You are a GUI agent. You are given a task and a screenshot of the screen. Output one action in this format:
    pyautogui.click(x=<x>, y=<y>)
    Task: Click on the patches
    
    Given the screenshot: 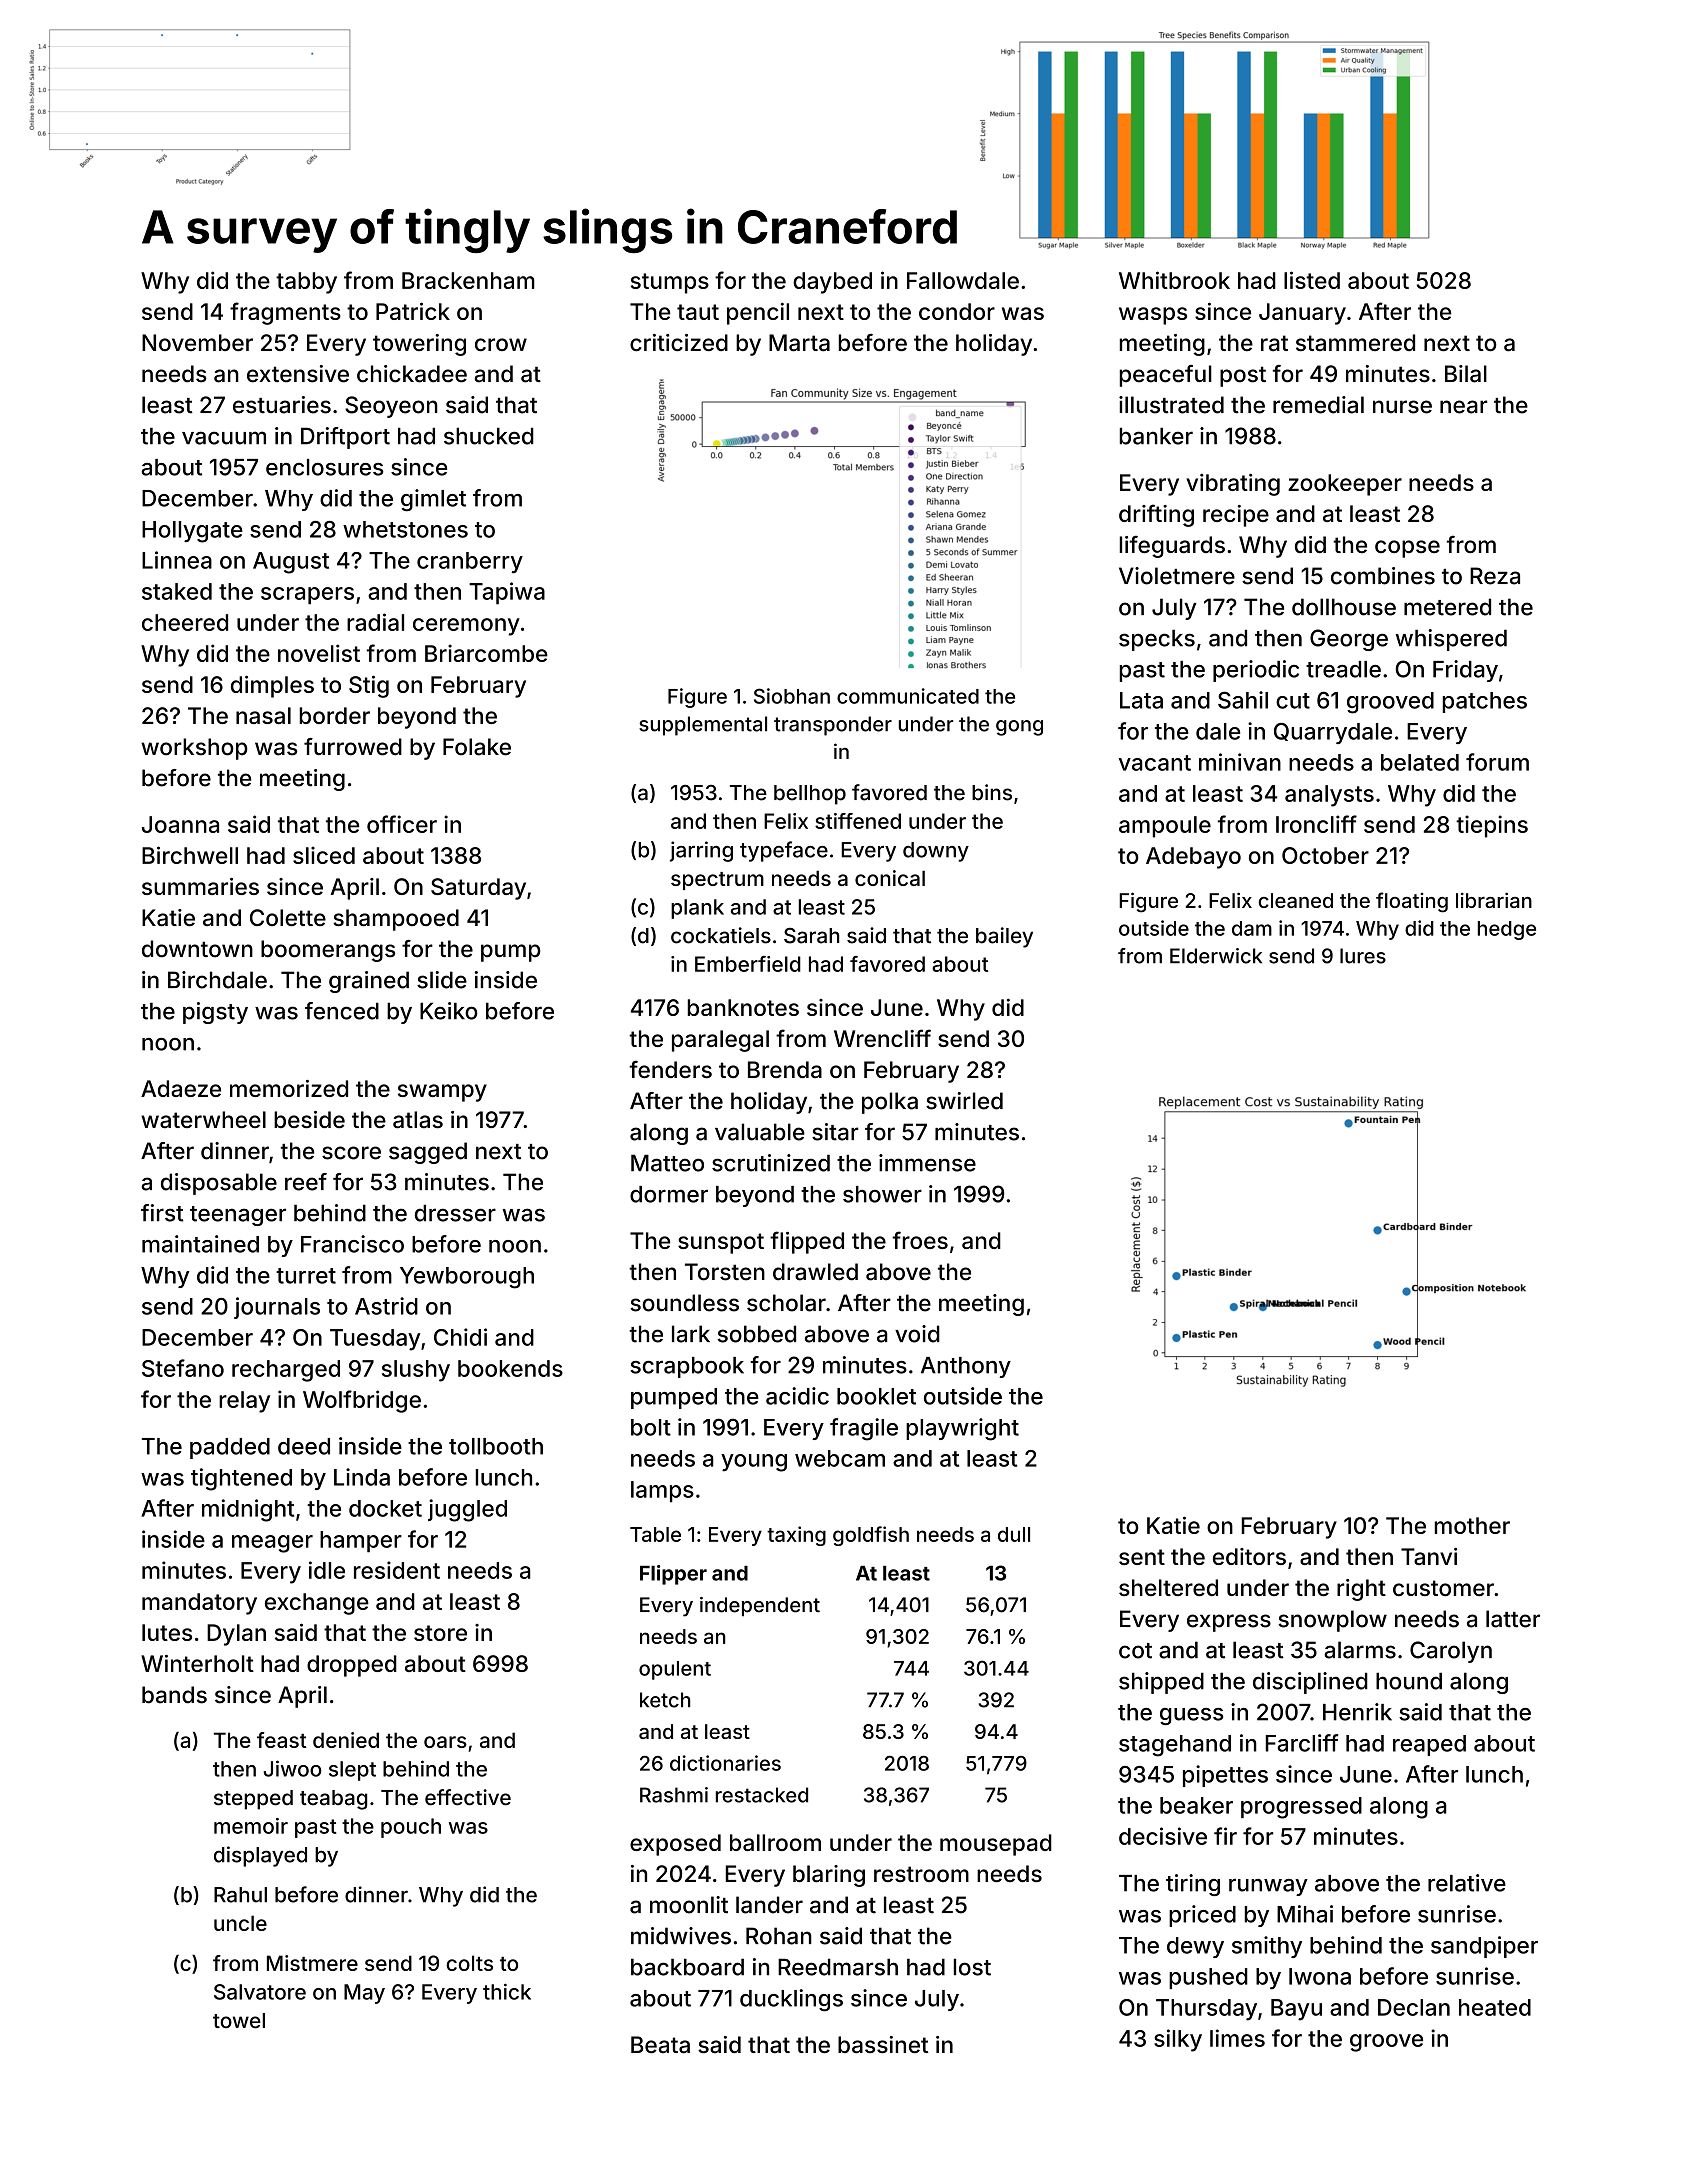 What is the action you would take?
    pyautogui.click(x=1485, y=702)
